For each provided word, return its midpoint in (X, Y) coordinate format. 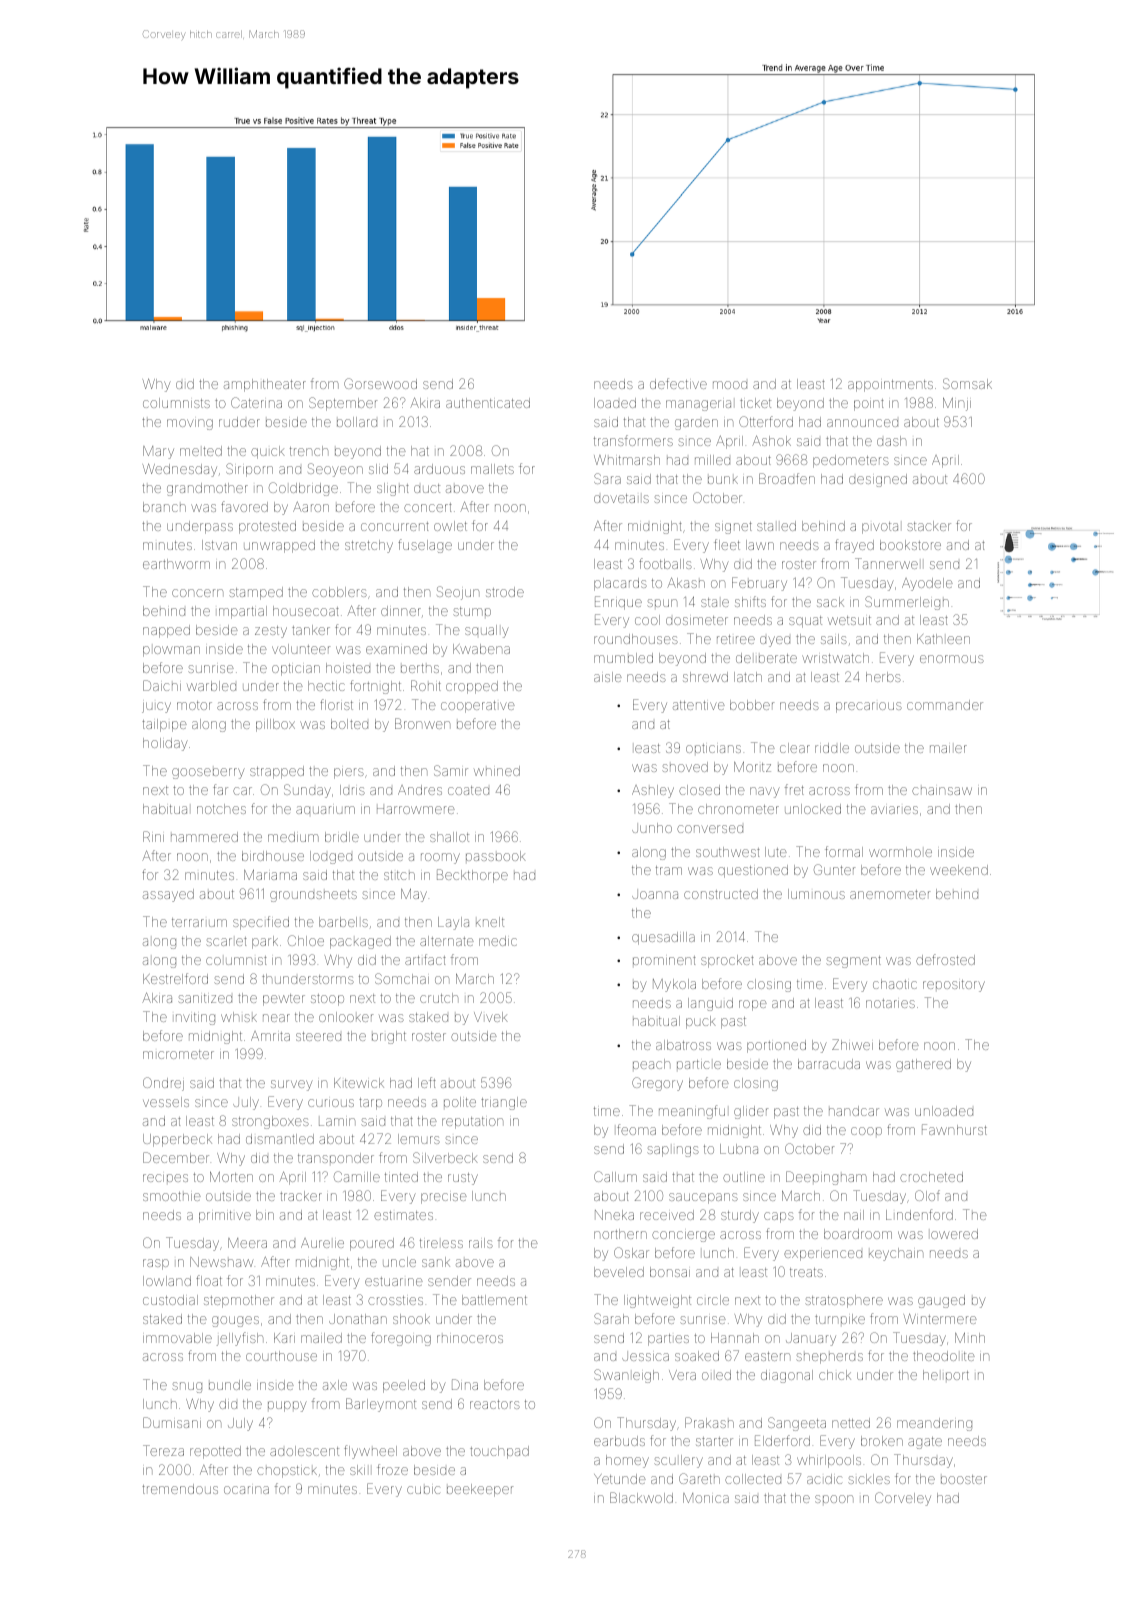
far (220, 789)
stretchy (369, 546)
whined (497, 771)
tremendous (180, 1489)
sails (834, 639)
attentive (699, 705)
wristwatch (835, 658)
